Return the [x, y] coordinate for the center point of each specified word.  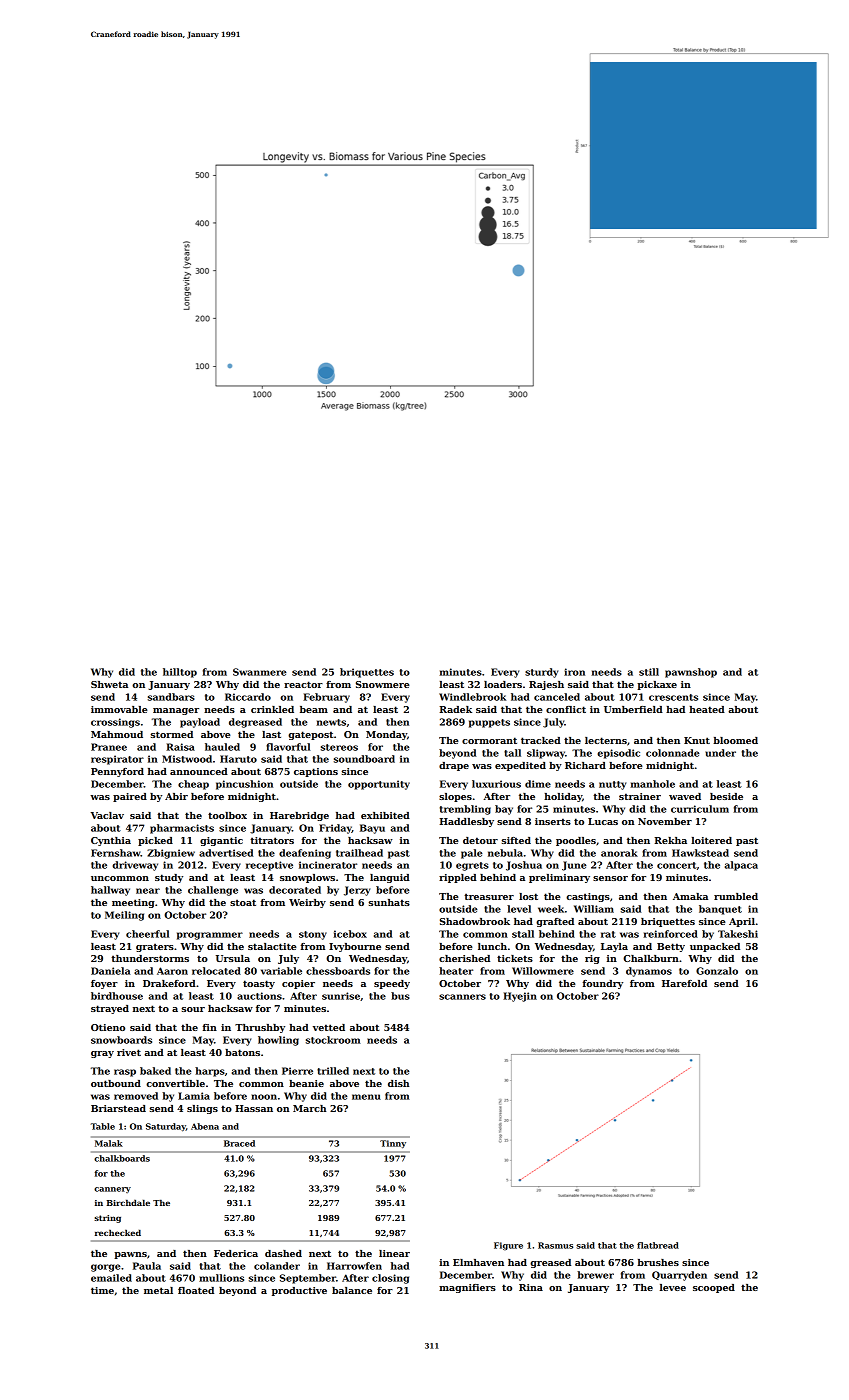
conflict [566, 709]
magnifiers [467, 1288]
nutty [612, 785]
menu [366, 1097]
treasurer [489, 896]
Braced [239, 1143]
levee [673, 1287]
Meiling [124, 916]
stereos [339, 747]
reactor [303, 684]
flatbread [658, 1245]
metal [158, 1290]
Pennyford [117, 772]
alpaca [741, 866]
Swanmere [260, 672]
